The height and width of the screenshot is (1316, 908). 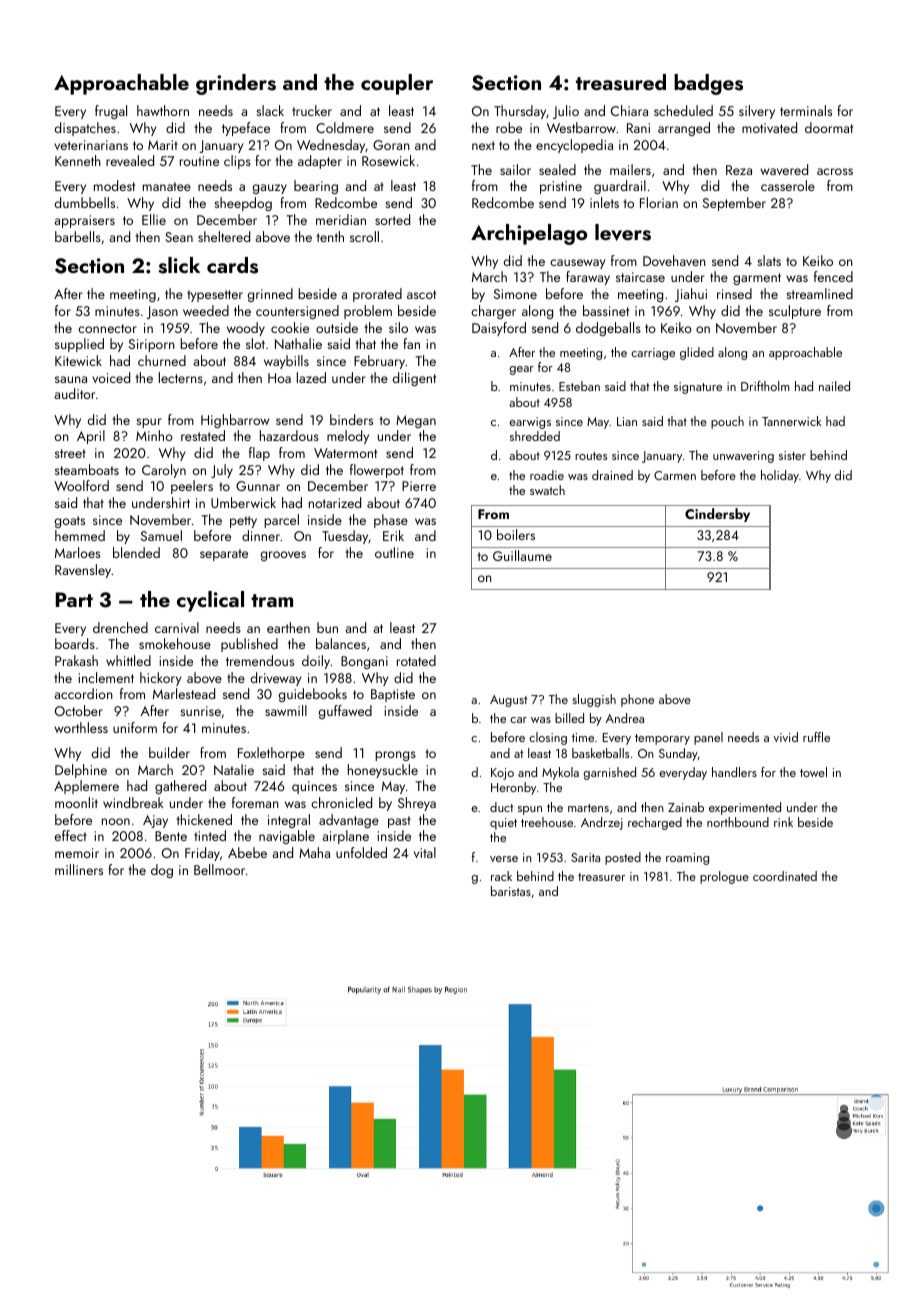 What do you see at coordinates (120, 627) in the screenshot?
I see `drenched` at bounding box center [120, 627].
